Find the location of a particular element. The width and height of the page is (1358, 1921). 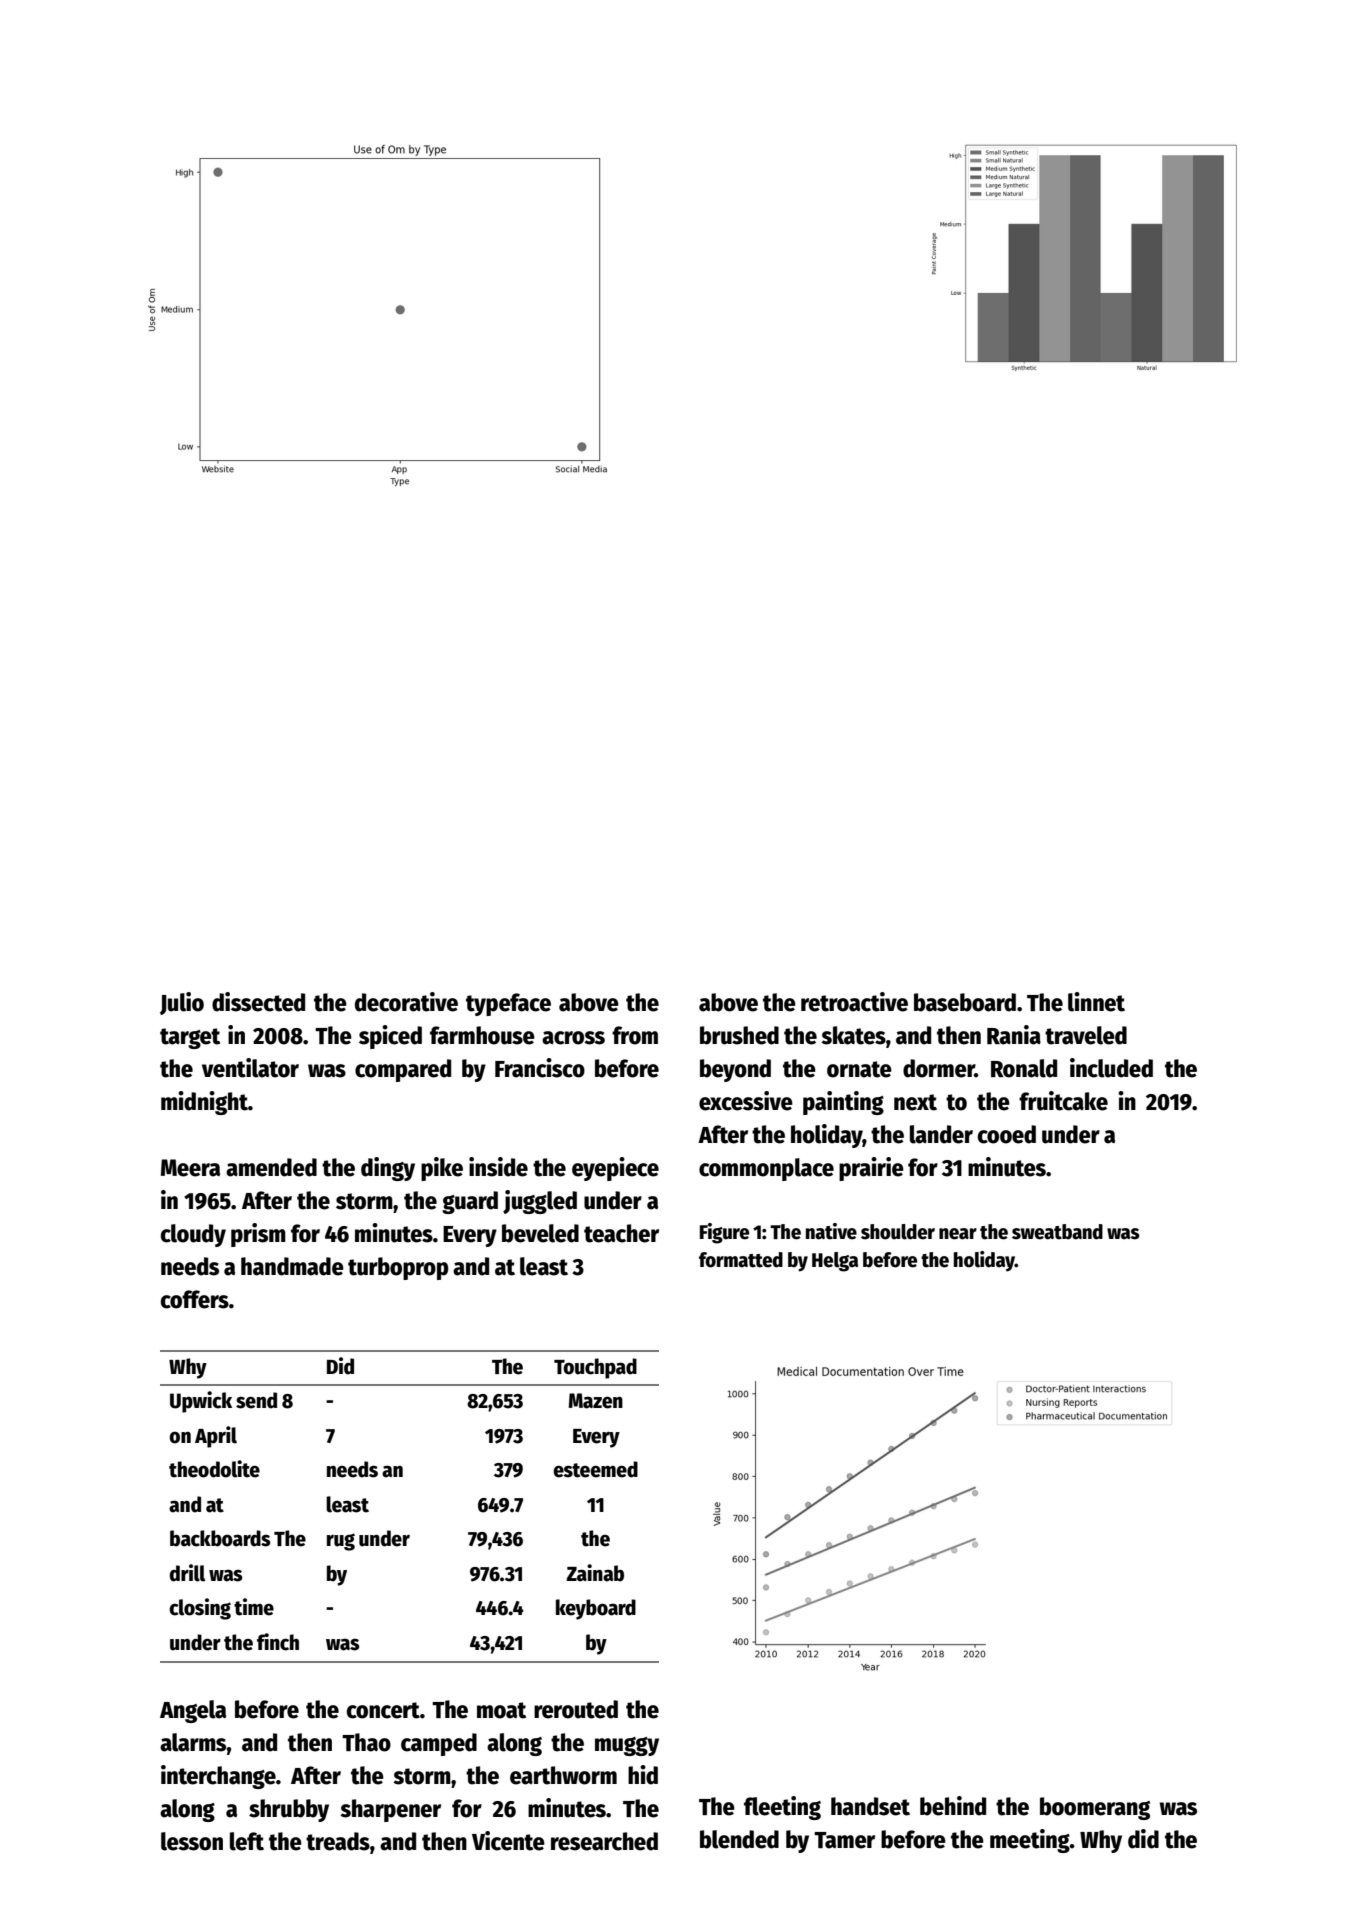

linnet is located at coordinates (1096, 1002).
